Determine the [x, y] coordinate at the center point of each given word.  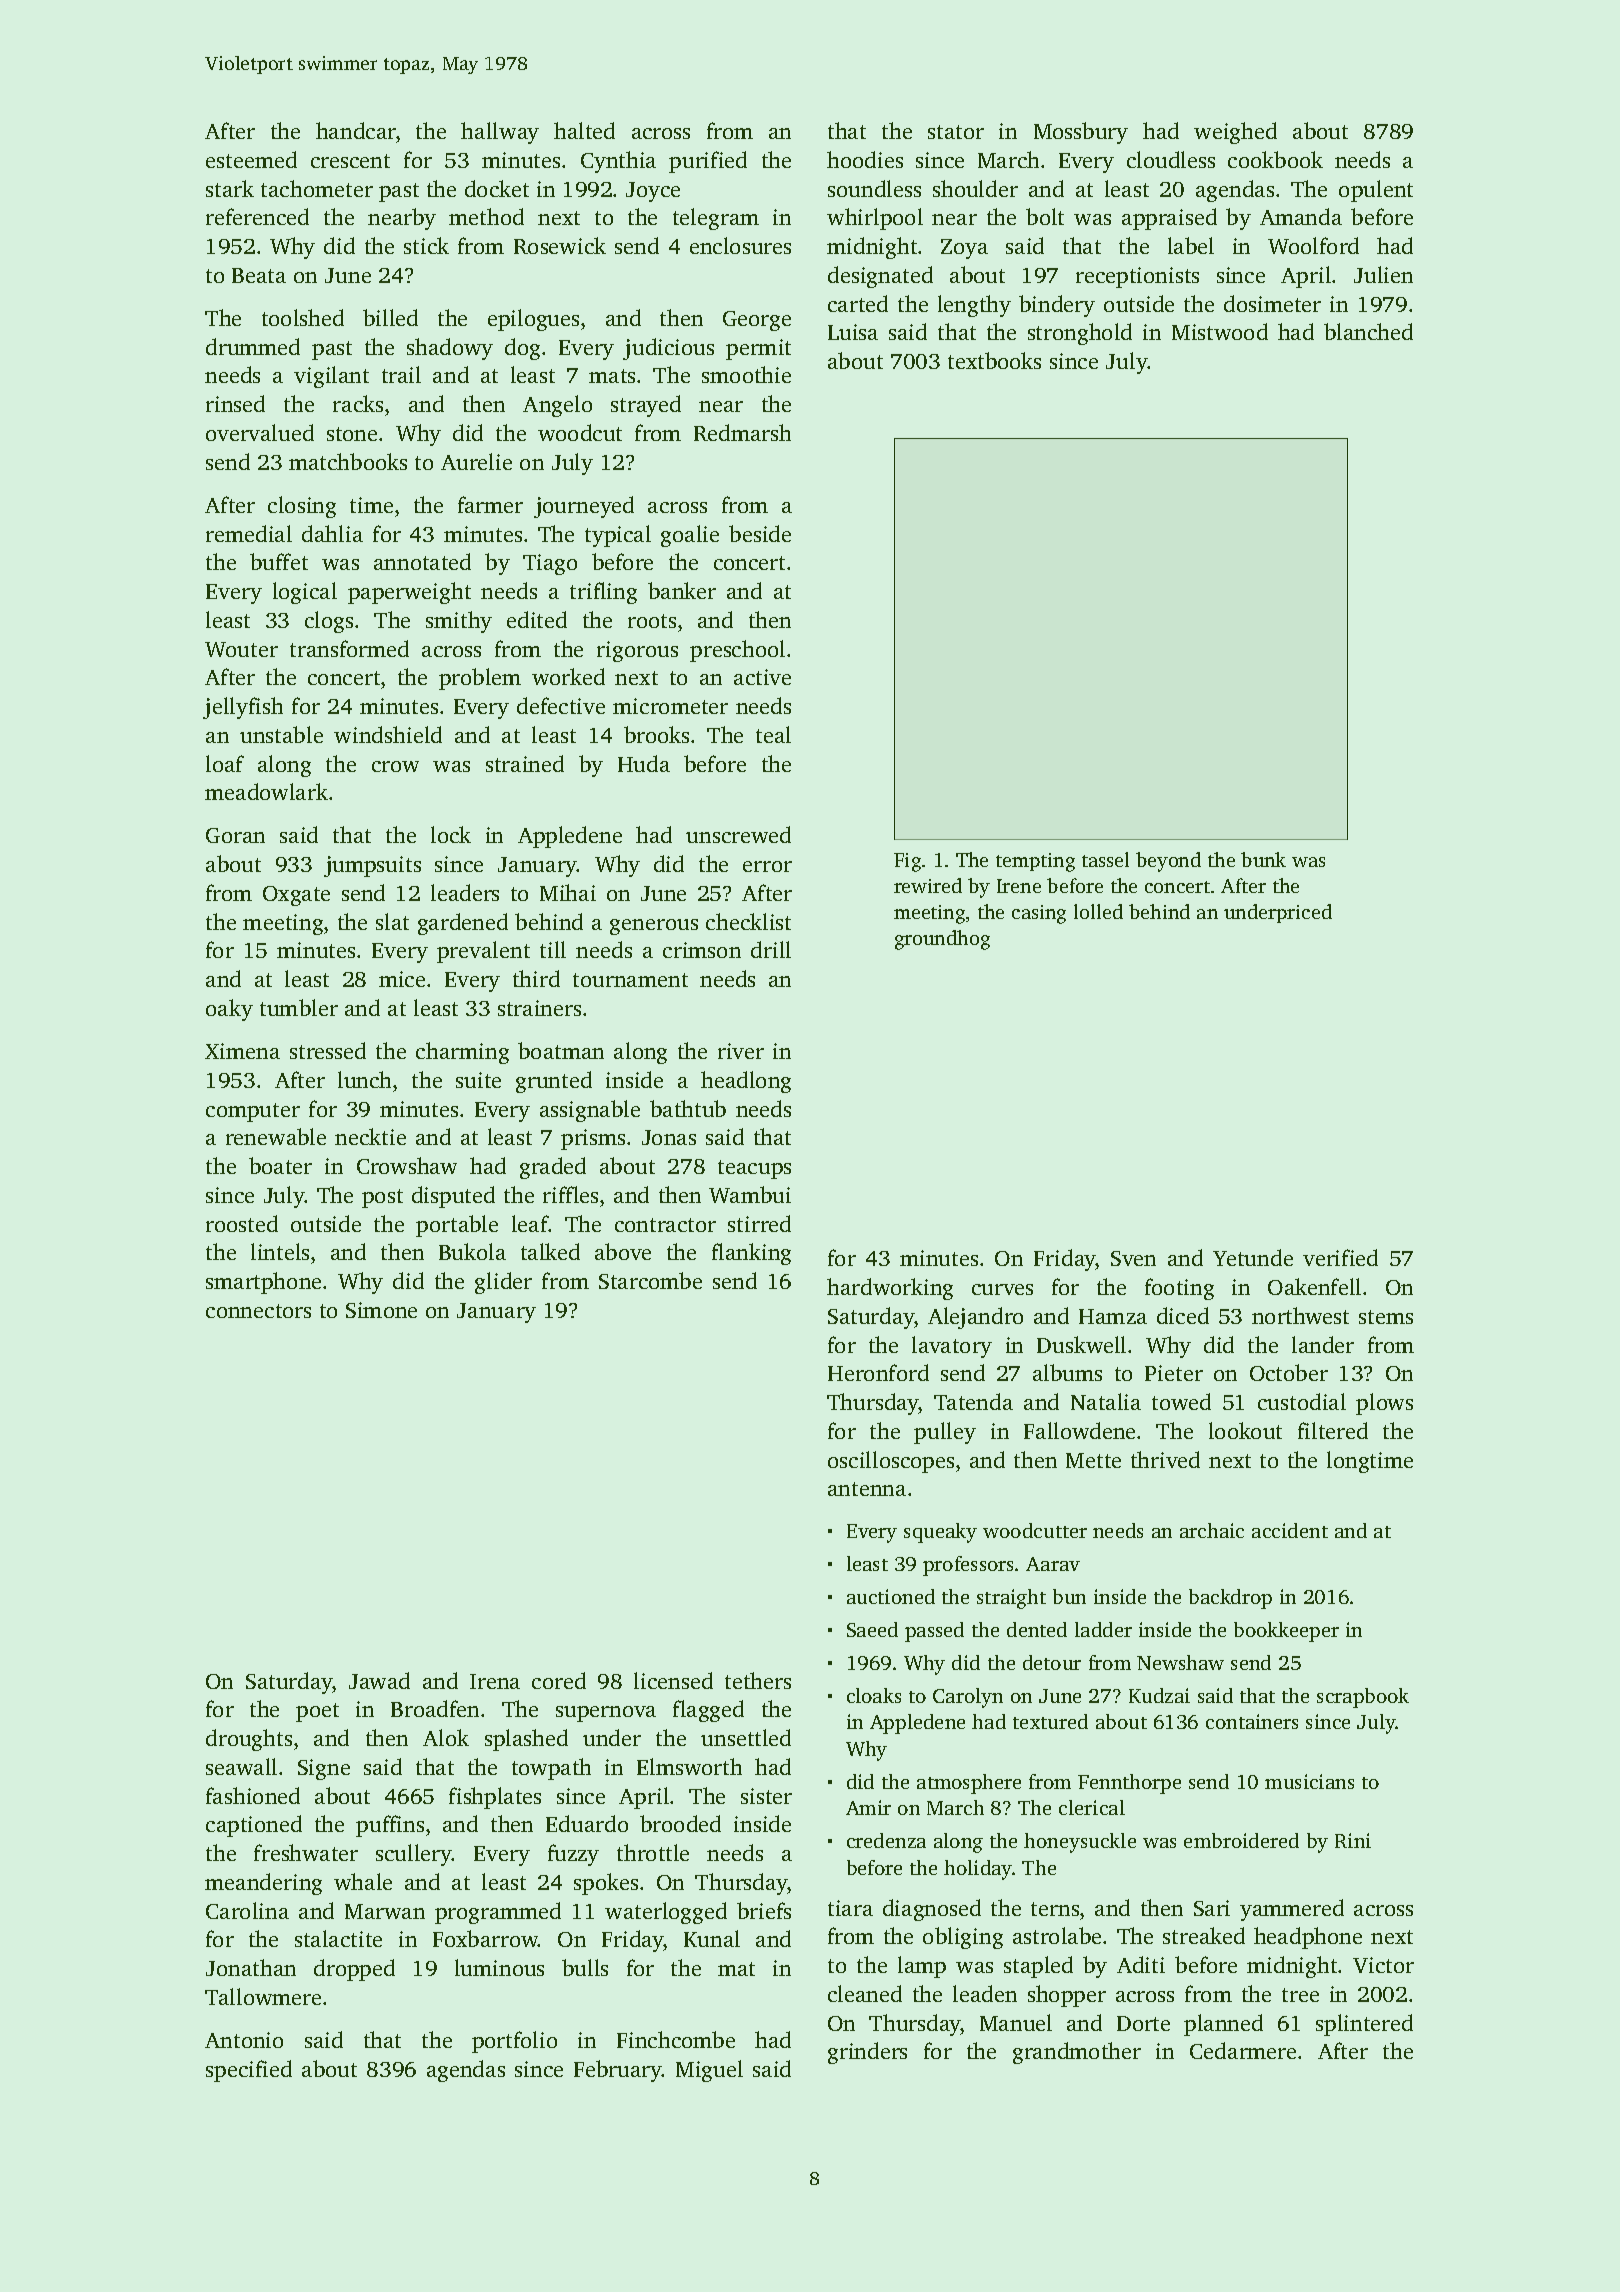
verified [1340, 1257]
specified [249, 2071]
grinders [867, 2053]
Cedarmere [1243, 2050]
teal [773, 734]
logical [305, 593]
